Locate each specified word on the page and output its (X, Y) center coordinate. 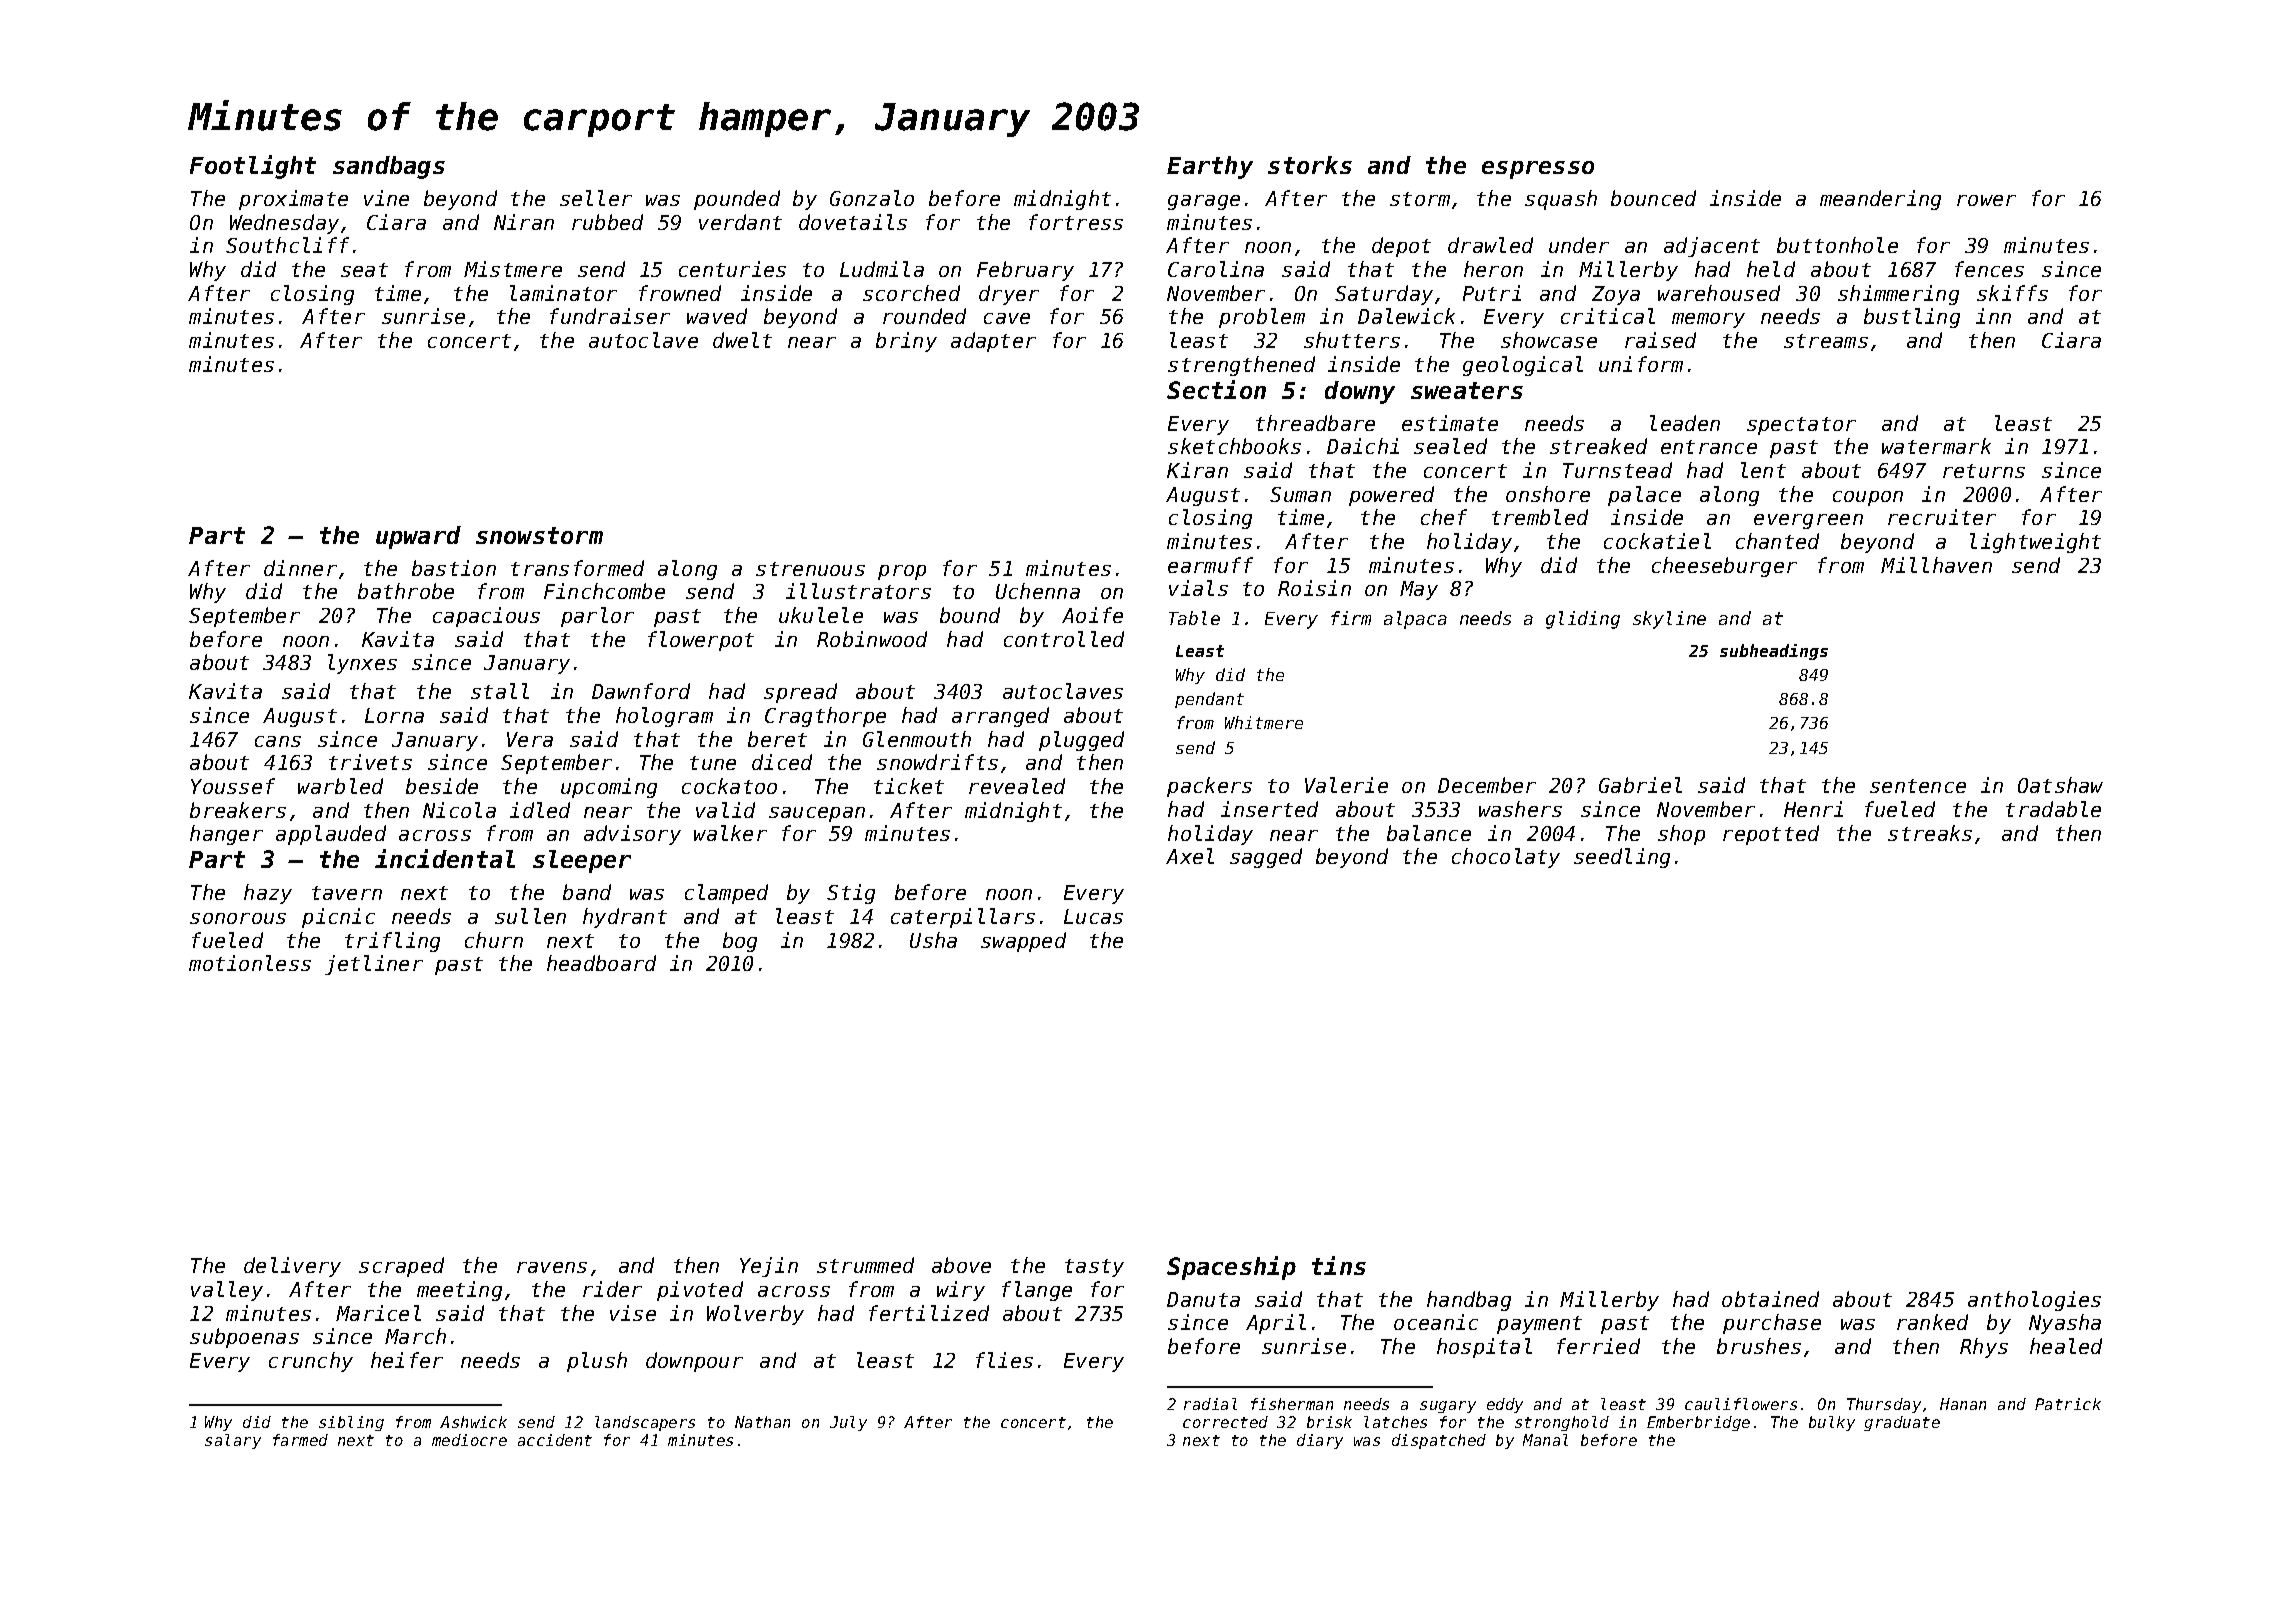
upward (418, 537)
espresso (1538, 170)
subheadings (1774, 652)
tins (1339, 1265)
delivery (292, 1267)
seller (596, 198)
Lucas (1093, 916)
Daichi (1363, 446)
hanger (226, 835)
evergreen (1808, 521)
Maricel (378, 1313)
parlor (597, 617)
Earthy (1210, 167)
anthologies (2034, 1301)
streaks (1930, 833)
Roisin (1314, 588)
